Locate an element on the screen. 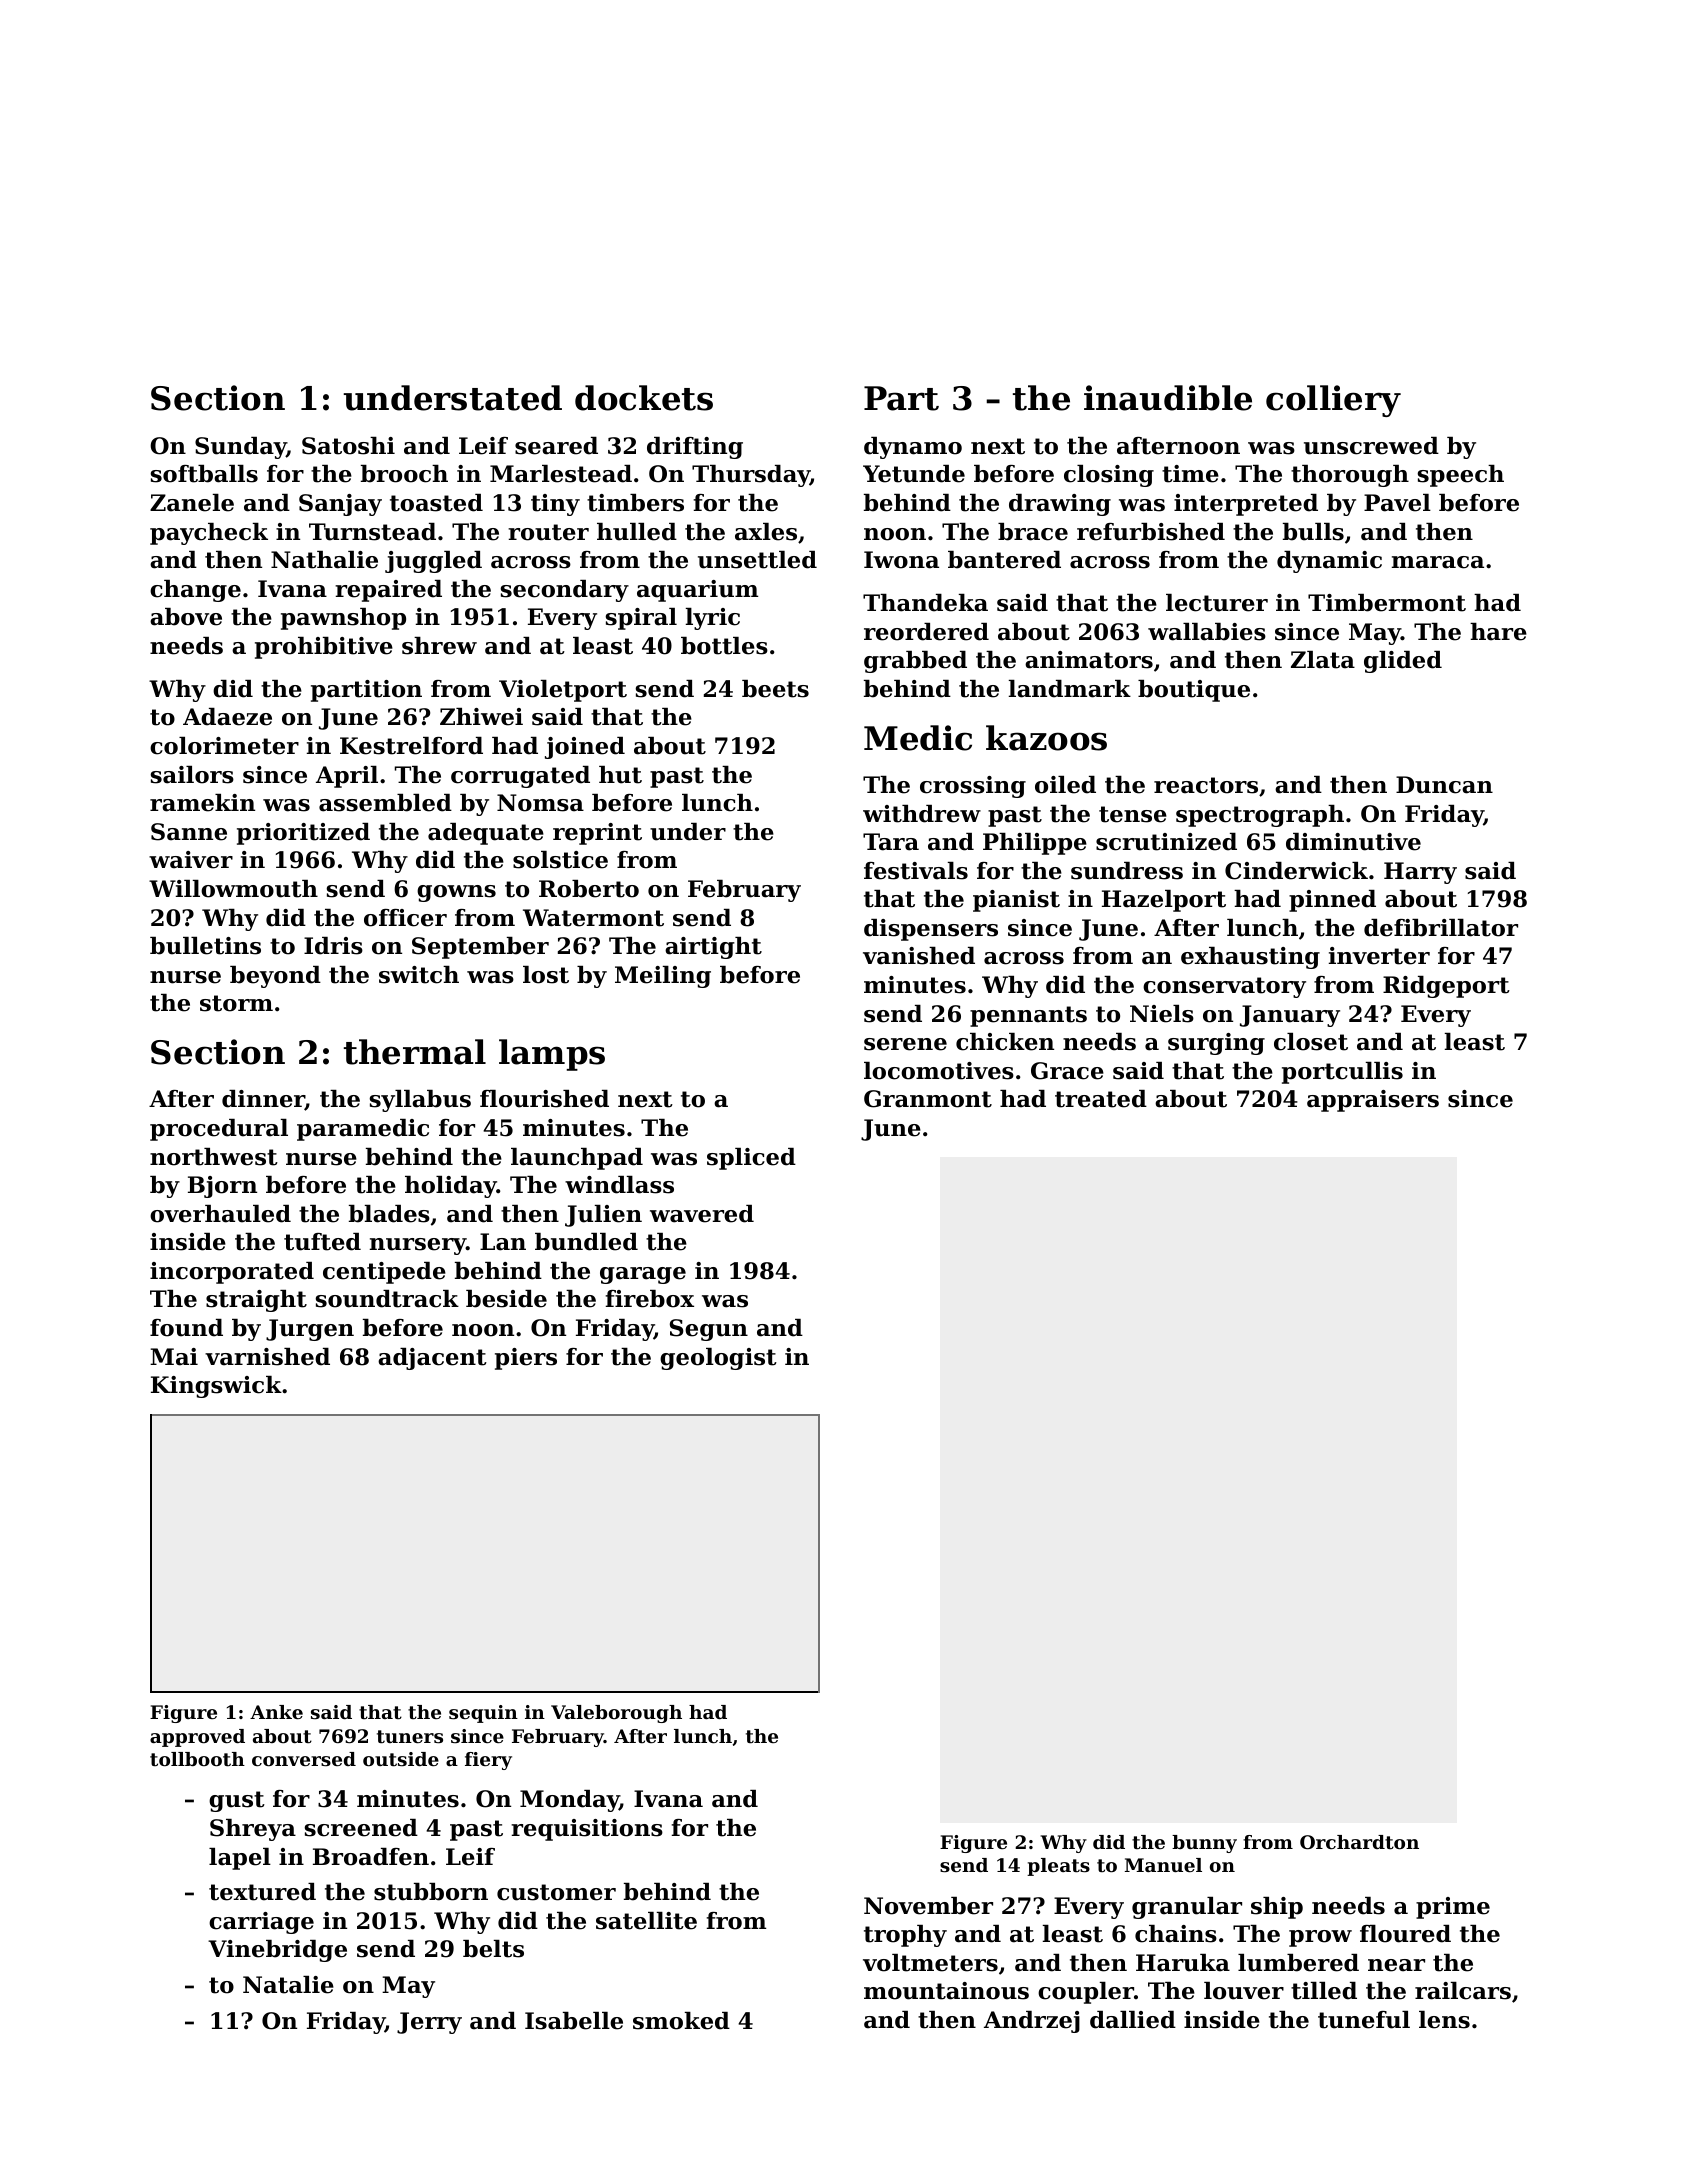  Natalie is located at coordinates (288, 1985).
